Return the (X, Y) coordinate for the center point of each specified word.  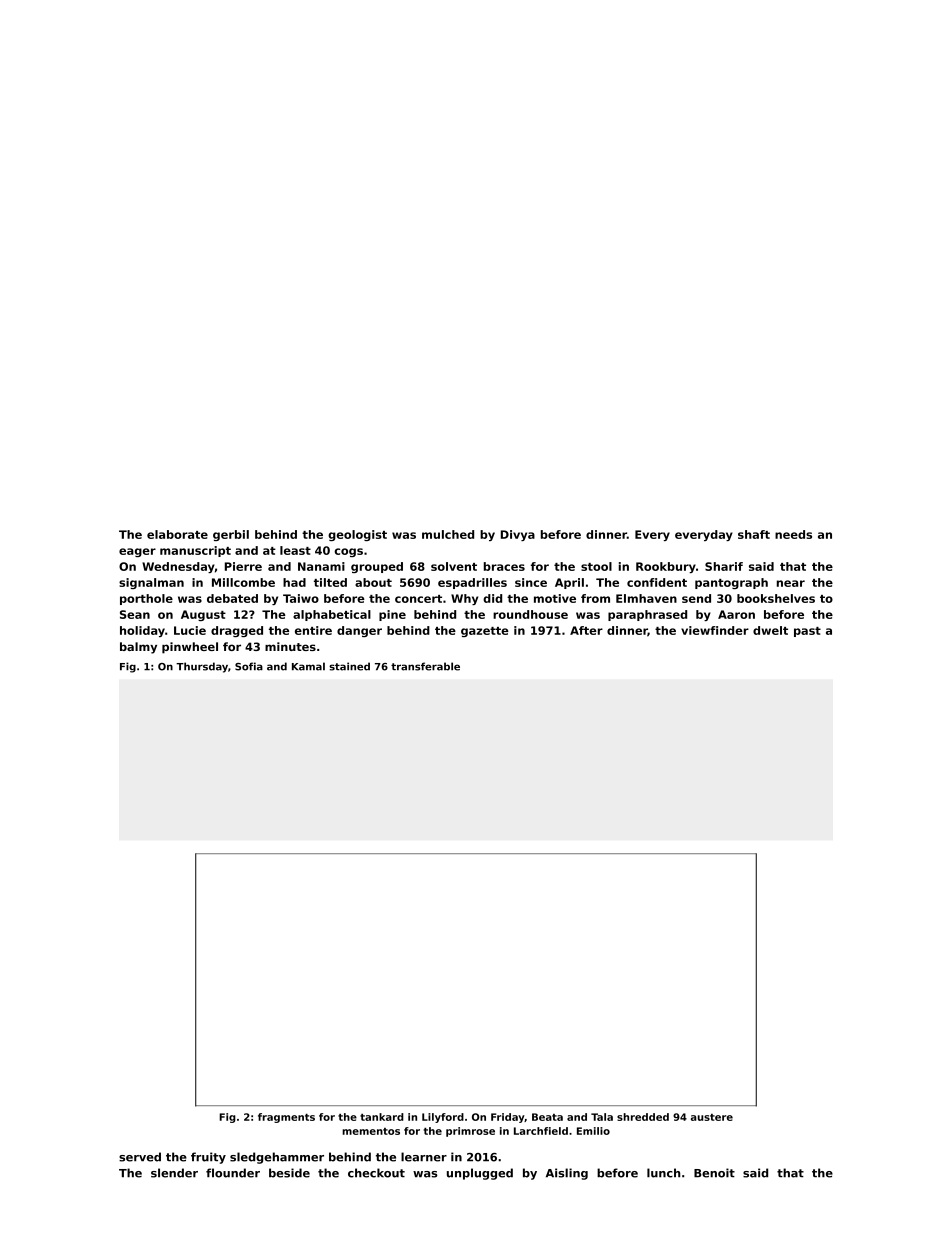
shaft (754, 534)
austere (712, 1117)
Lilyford (443, 1118)
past (807, 632)
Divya (518, 535)
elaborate (177, 534)
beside (289, 1173)
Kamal (308, 666)
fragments (286, 1118)
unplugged (480, 1174)
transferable (425, 666)
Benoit (714, 1173)
